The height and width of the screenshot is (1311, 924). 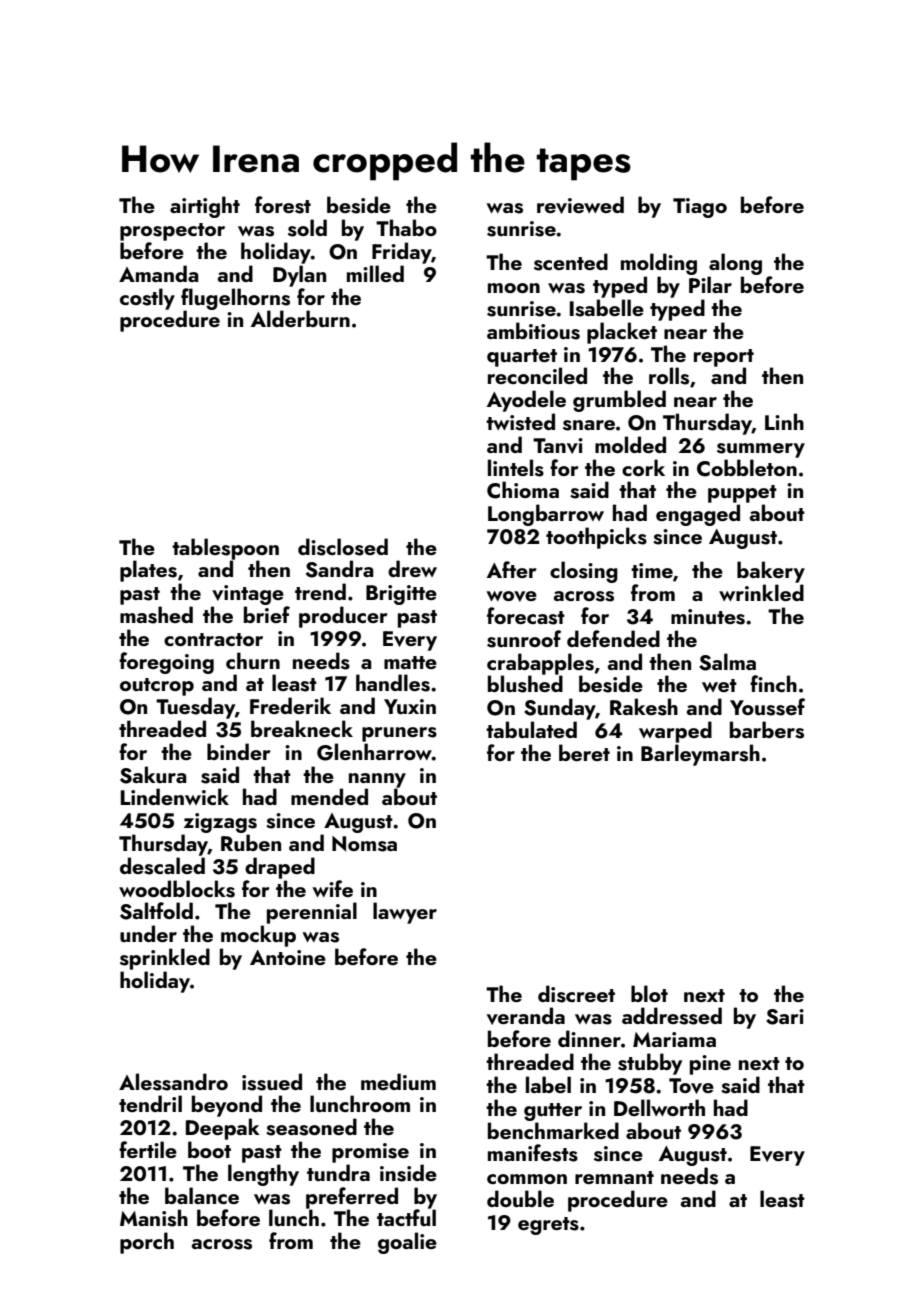 What do you see at coordinates (700, 208) in the screenshot?
I see `Tiago` at bounding box center [700, 208].
